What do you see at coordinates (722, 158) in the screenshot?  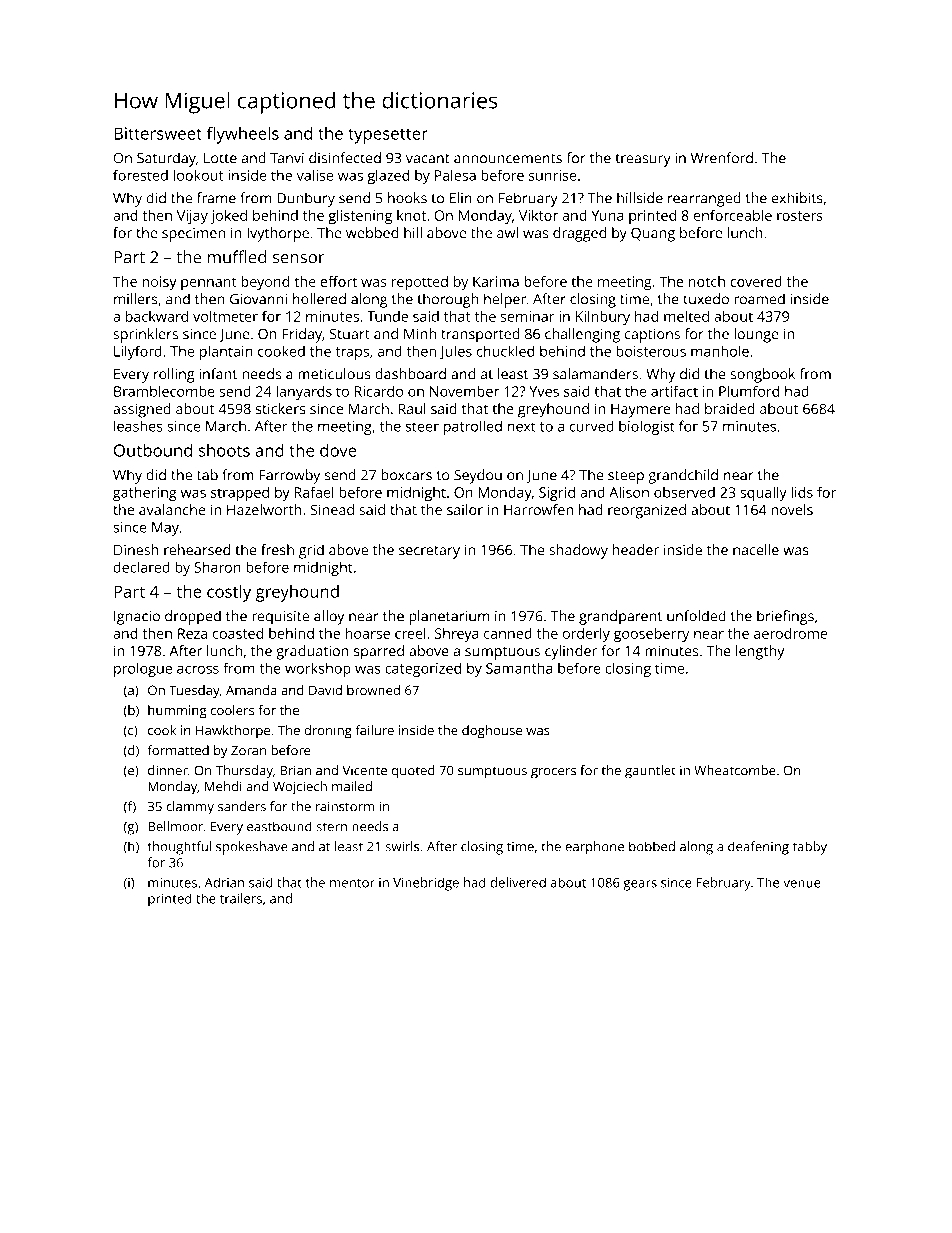 I see `Wrenford` at bounding box center [722, 158].
